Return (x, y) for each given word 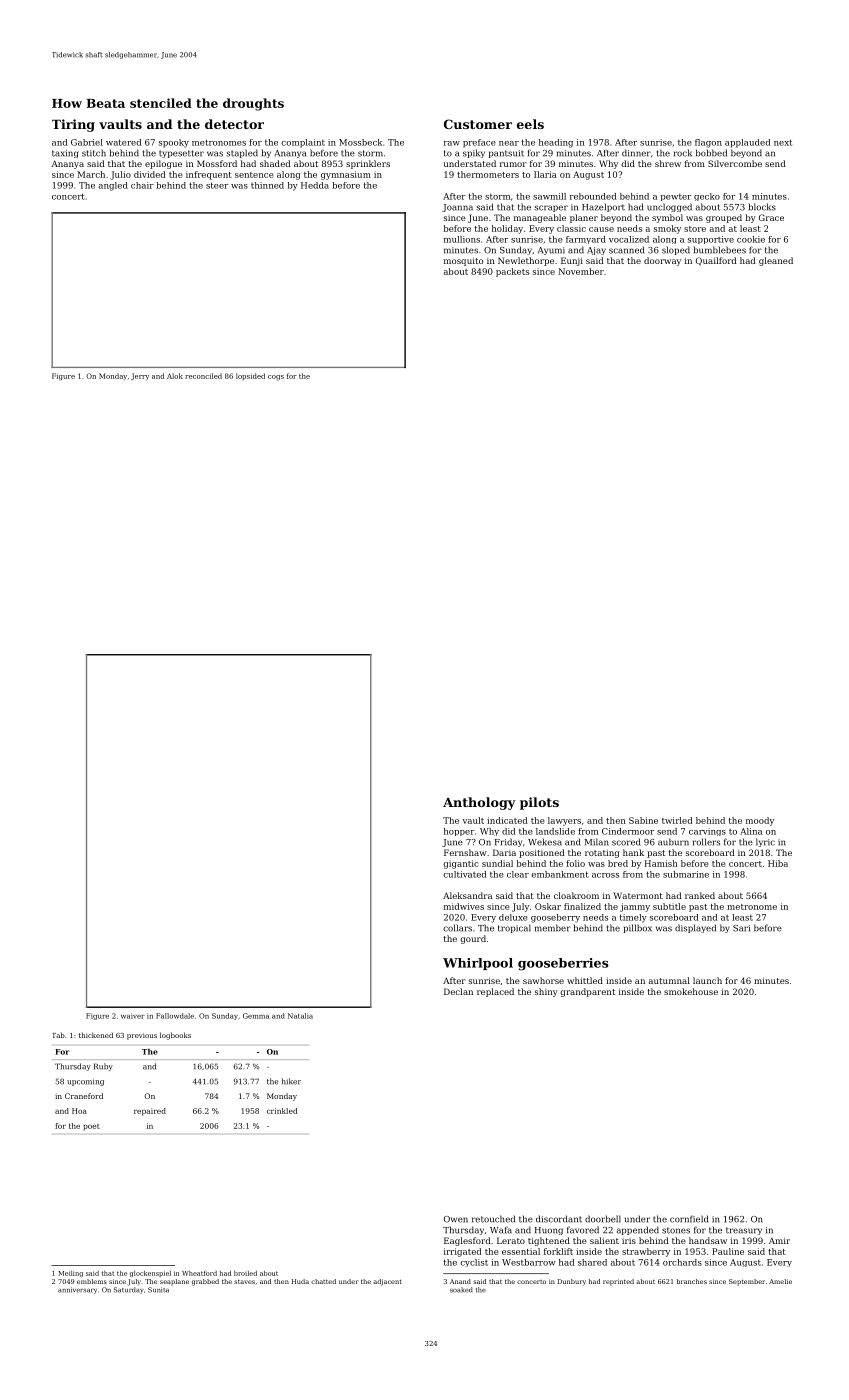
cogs (276, 378)
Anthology (479, 803)
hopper (459, 832)
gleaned (776, 261)
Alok (175, 376)
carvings (707, 832)
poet (91, 1127)
